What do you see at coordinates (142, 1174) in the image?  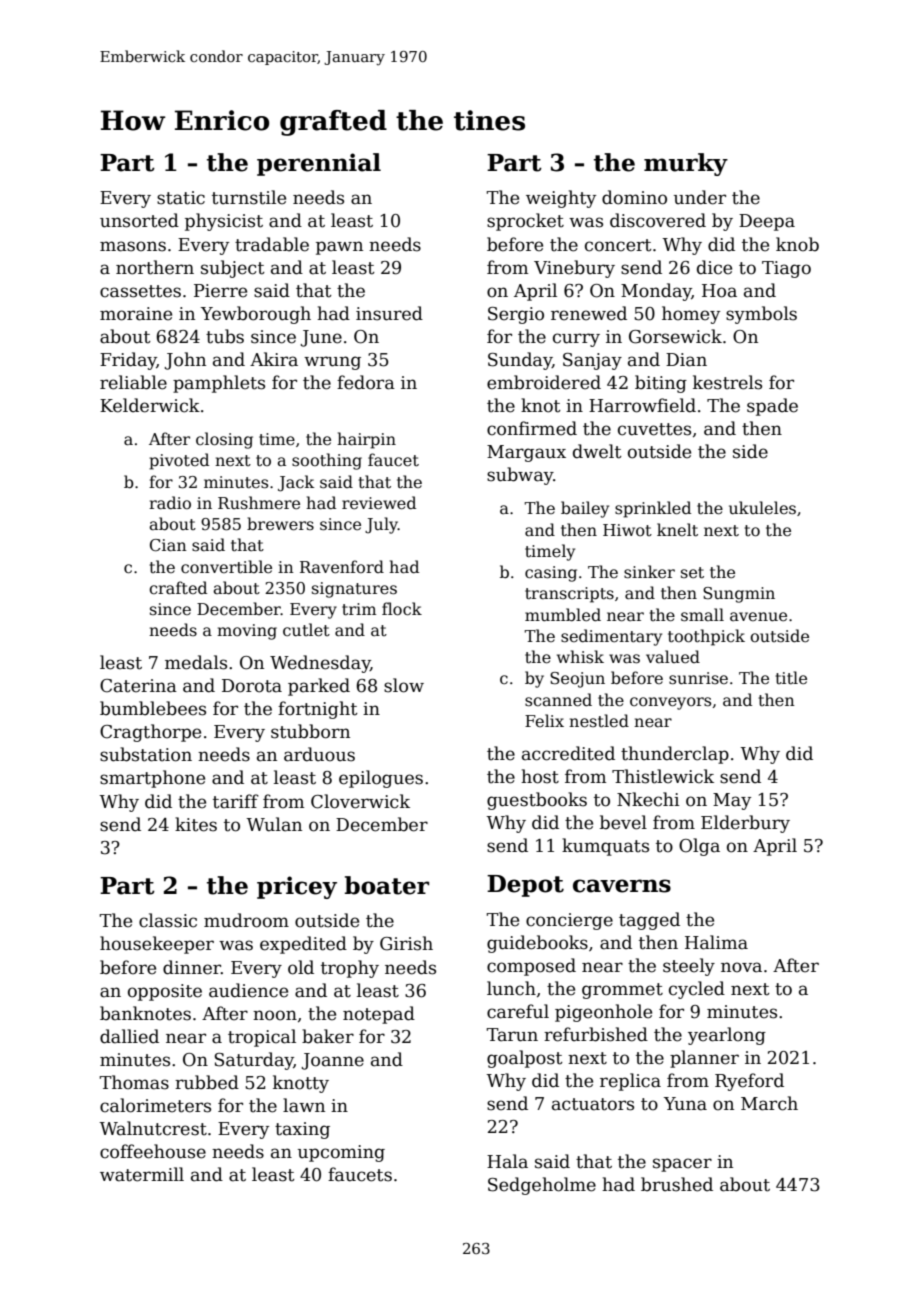 I see `watermill` at bounding box center [142, 1174].
